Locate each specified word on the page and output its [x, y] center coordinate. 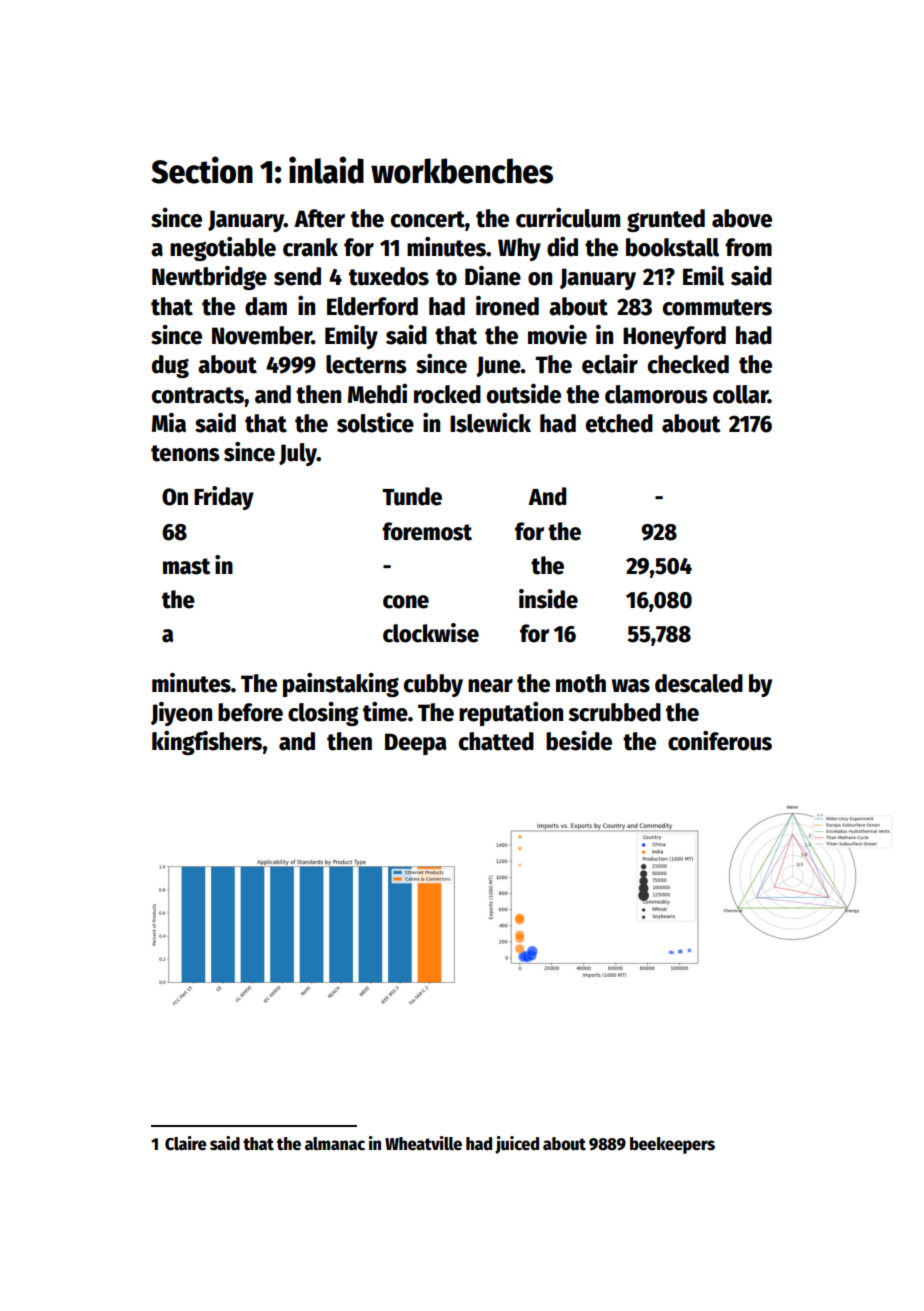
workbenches [462, 171]
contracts [198, 395]
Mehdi [377, 394]
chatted [496, 741]
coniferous [720, 741]
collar [740, 394]
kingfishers [207, 743]
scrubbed [614, 712]
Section [202, 170]
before [250, 712]
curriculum [568, 218]
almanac [335, 1144]
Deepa [416, 744]
